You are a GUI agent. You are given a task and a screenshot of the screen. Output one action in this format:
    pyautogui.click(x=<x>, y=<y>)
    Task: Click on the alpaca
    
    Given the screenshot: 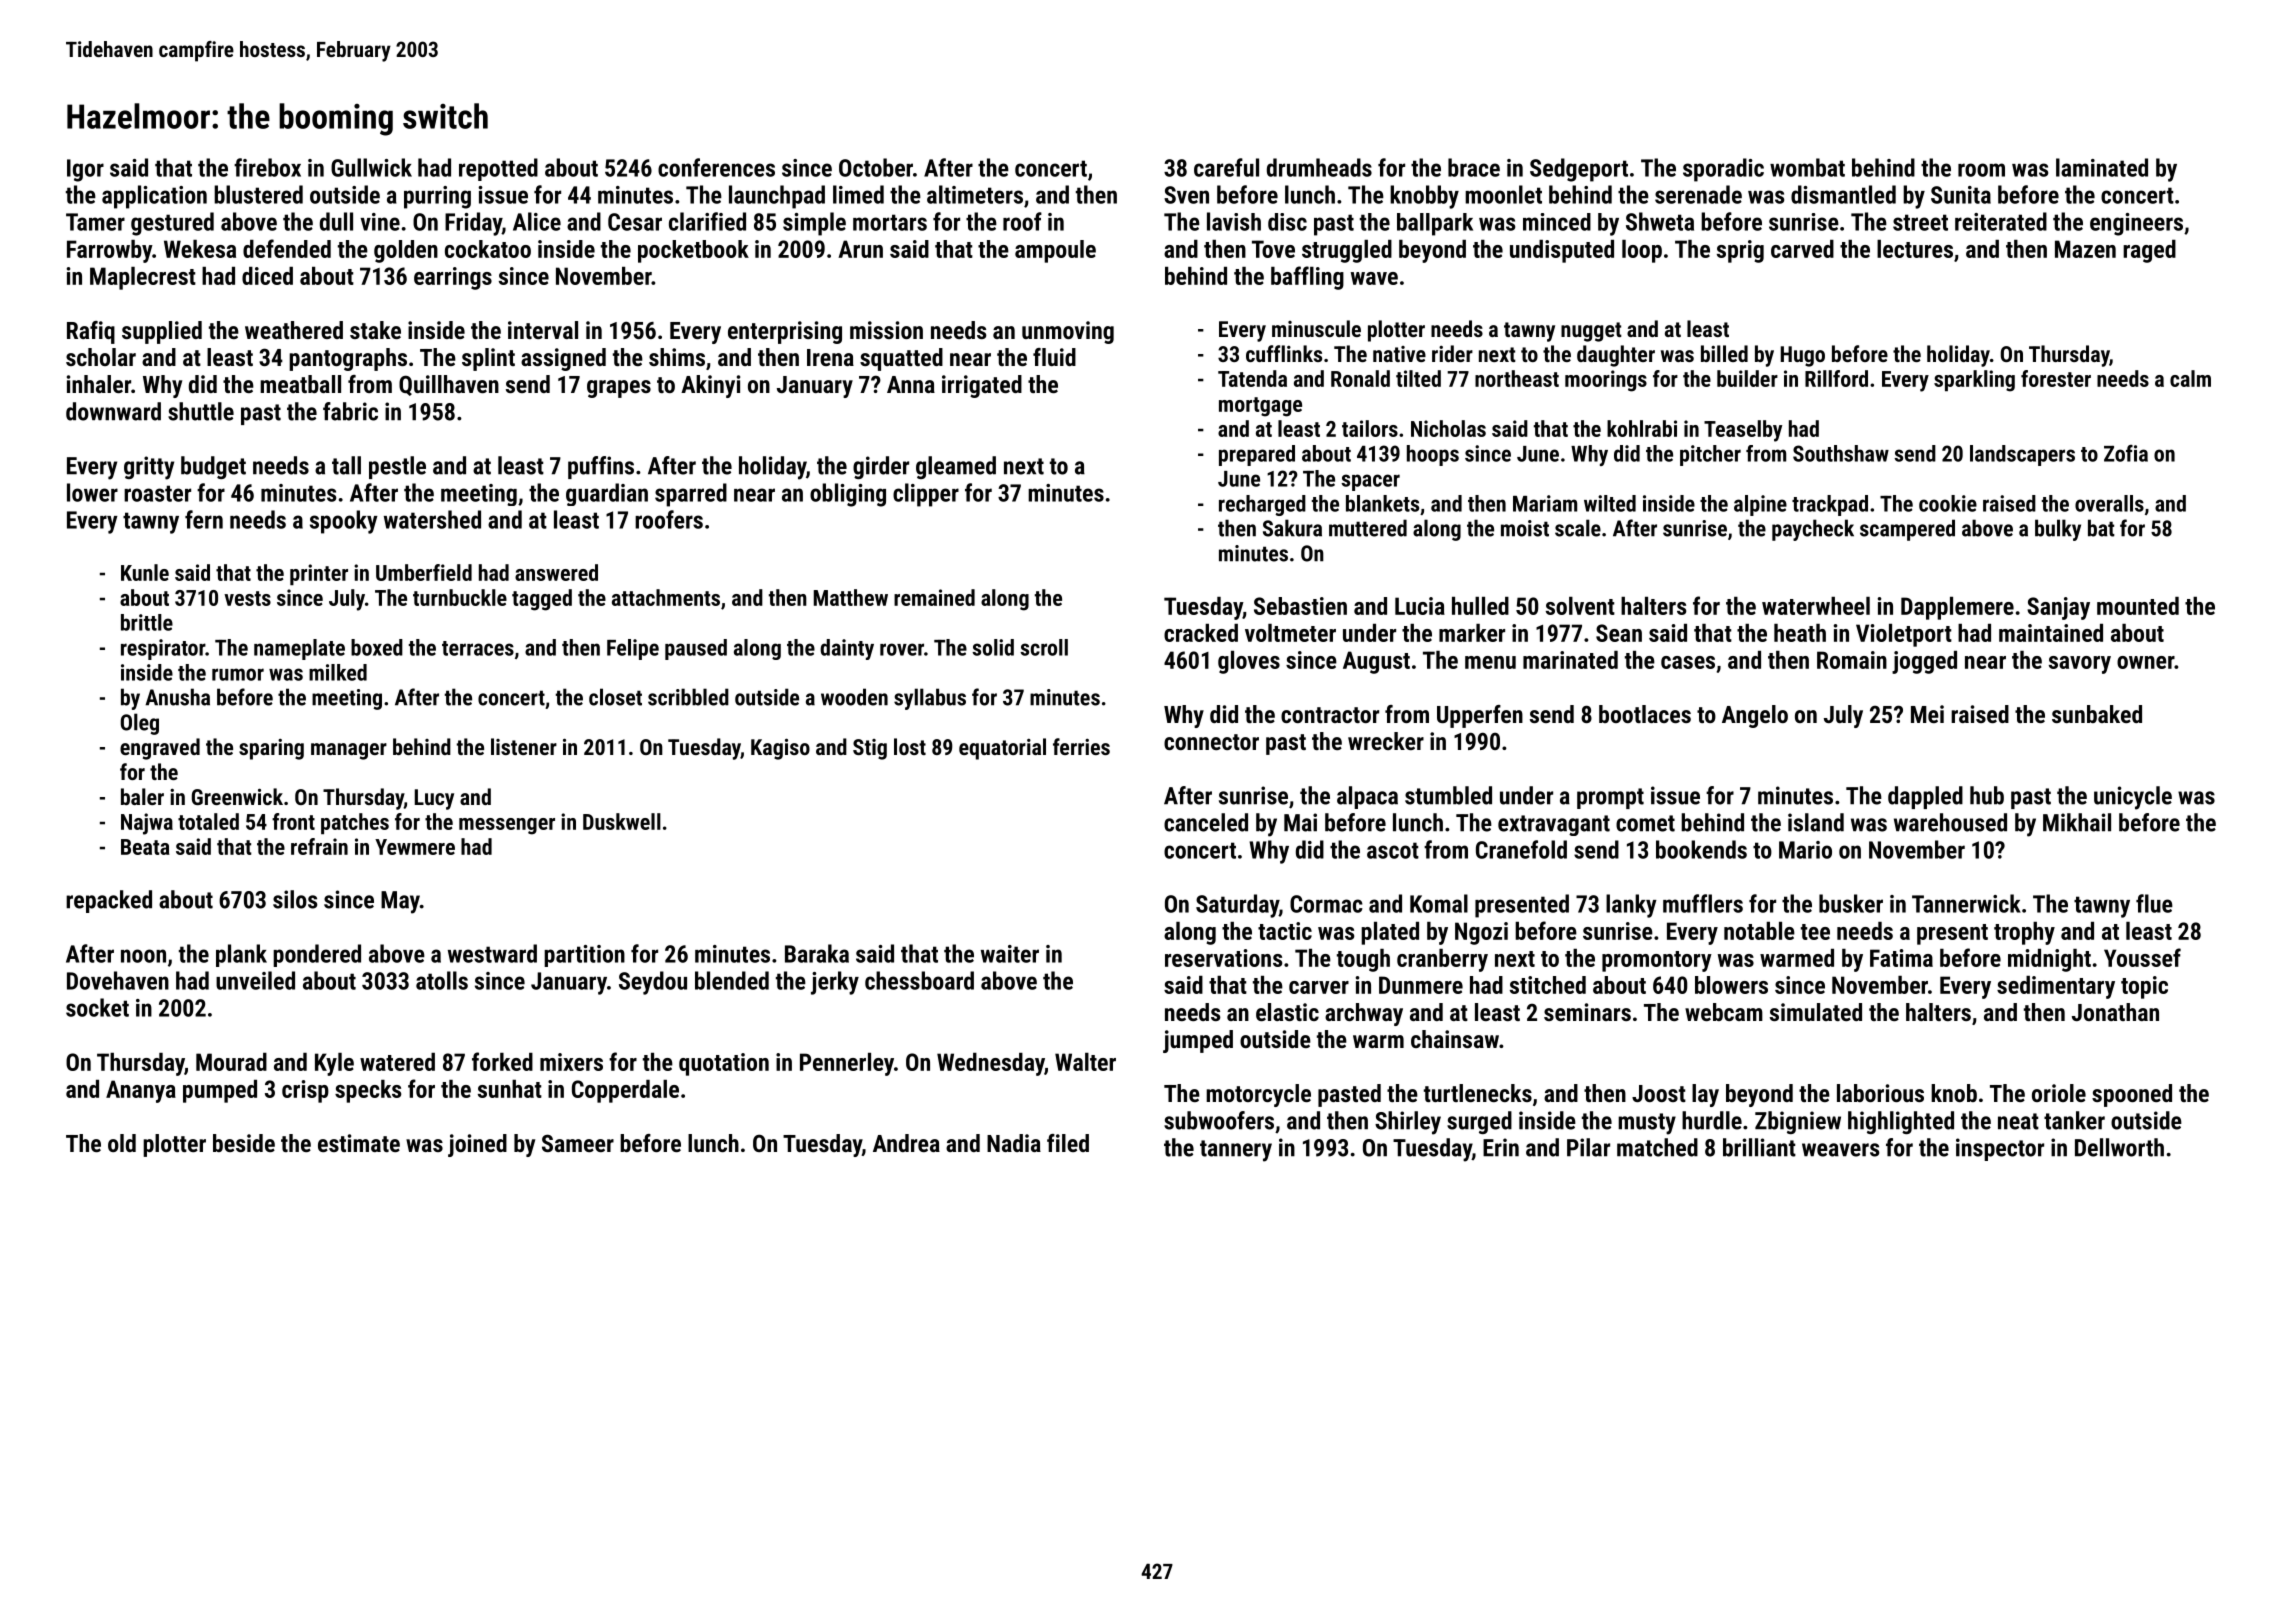 What is the action you would take?
    pyautogui.click(x=1367, y=797)
